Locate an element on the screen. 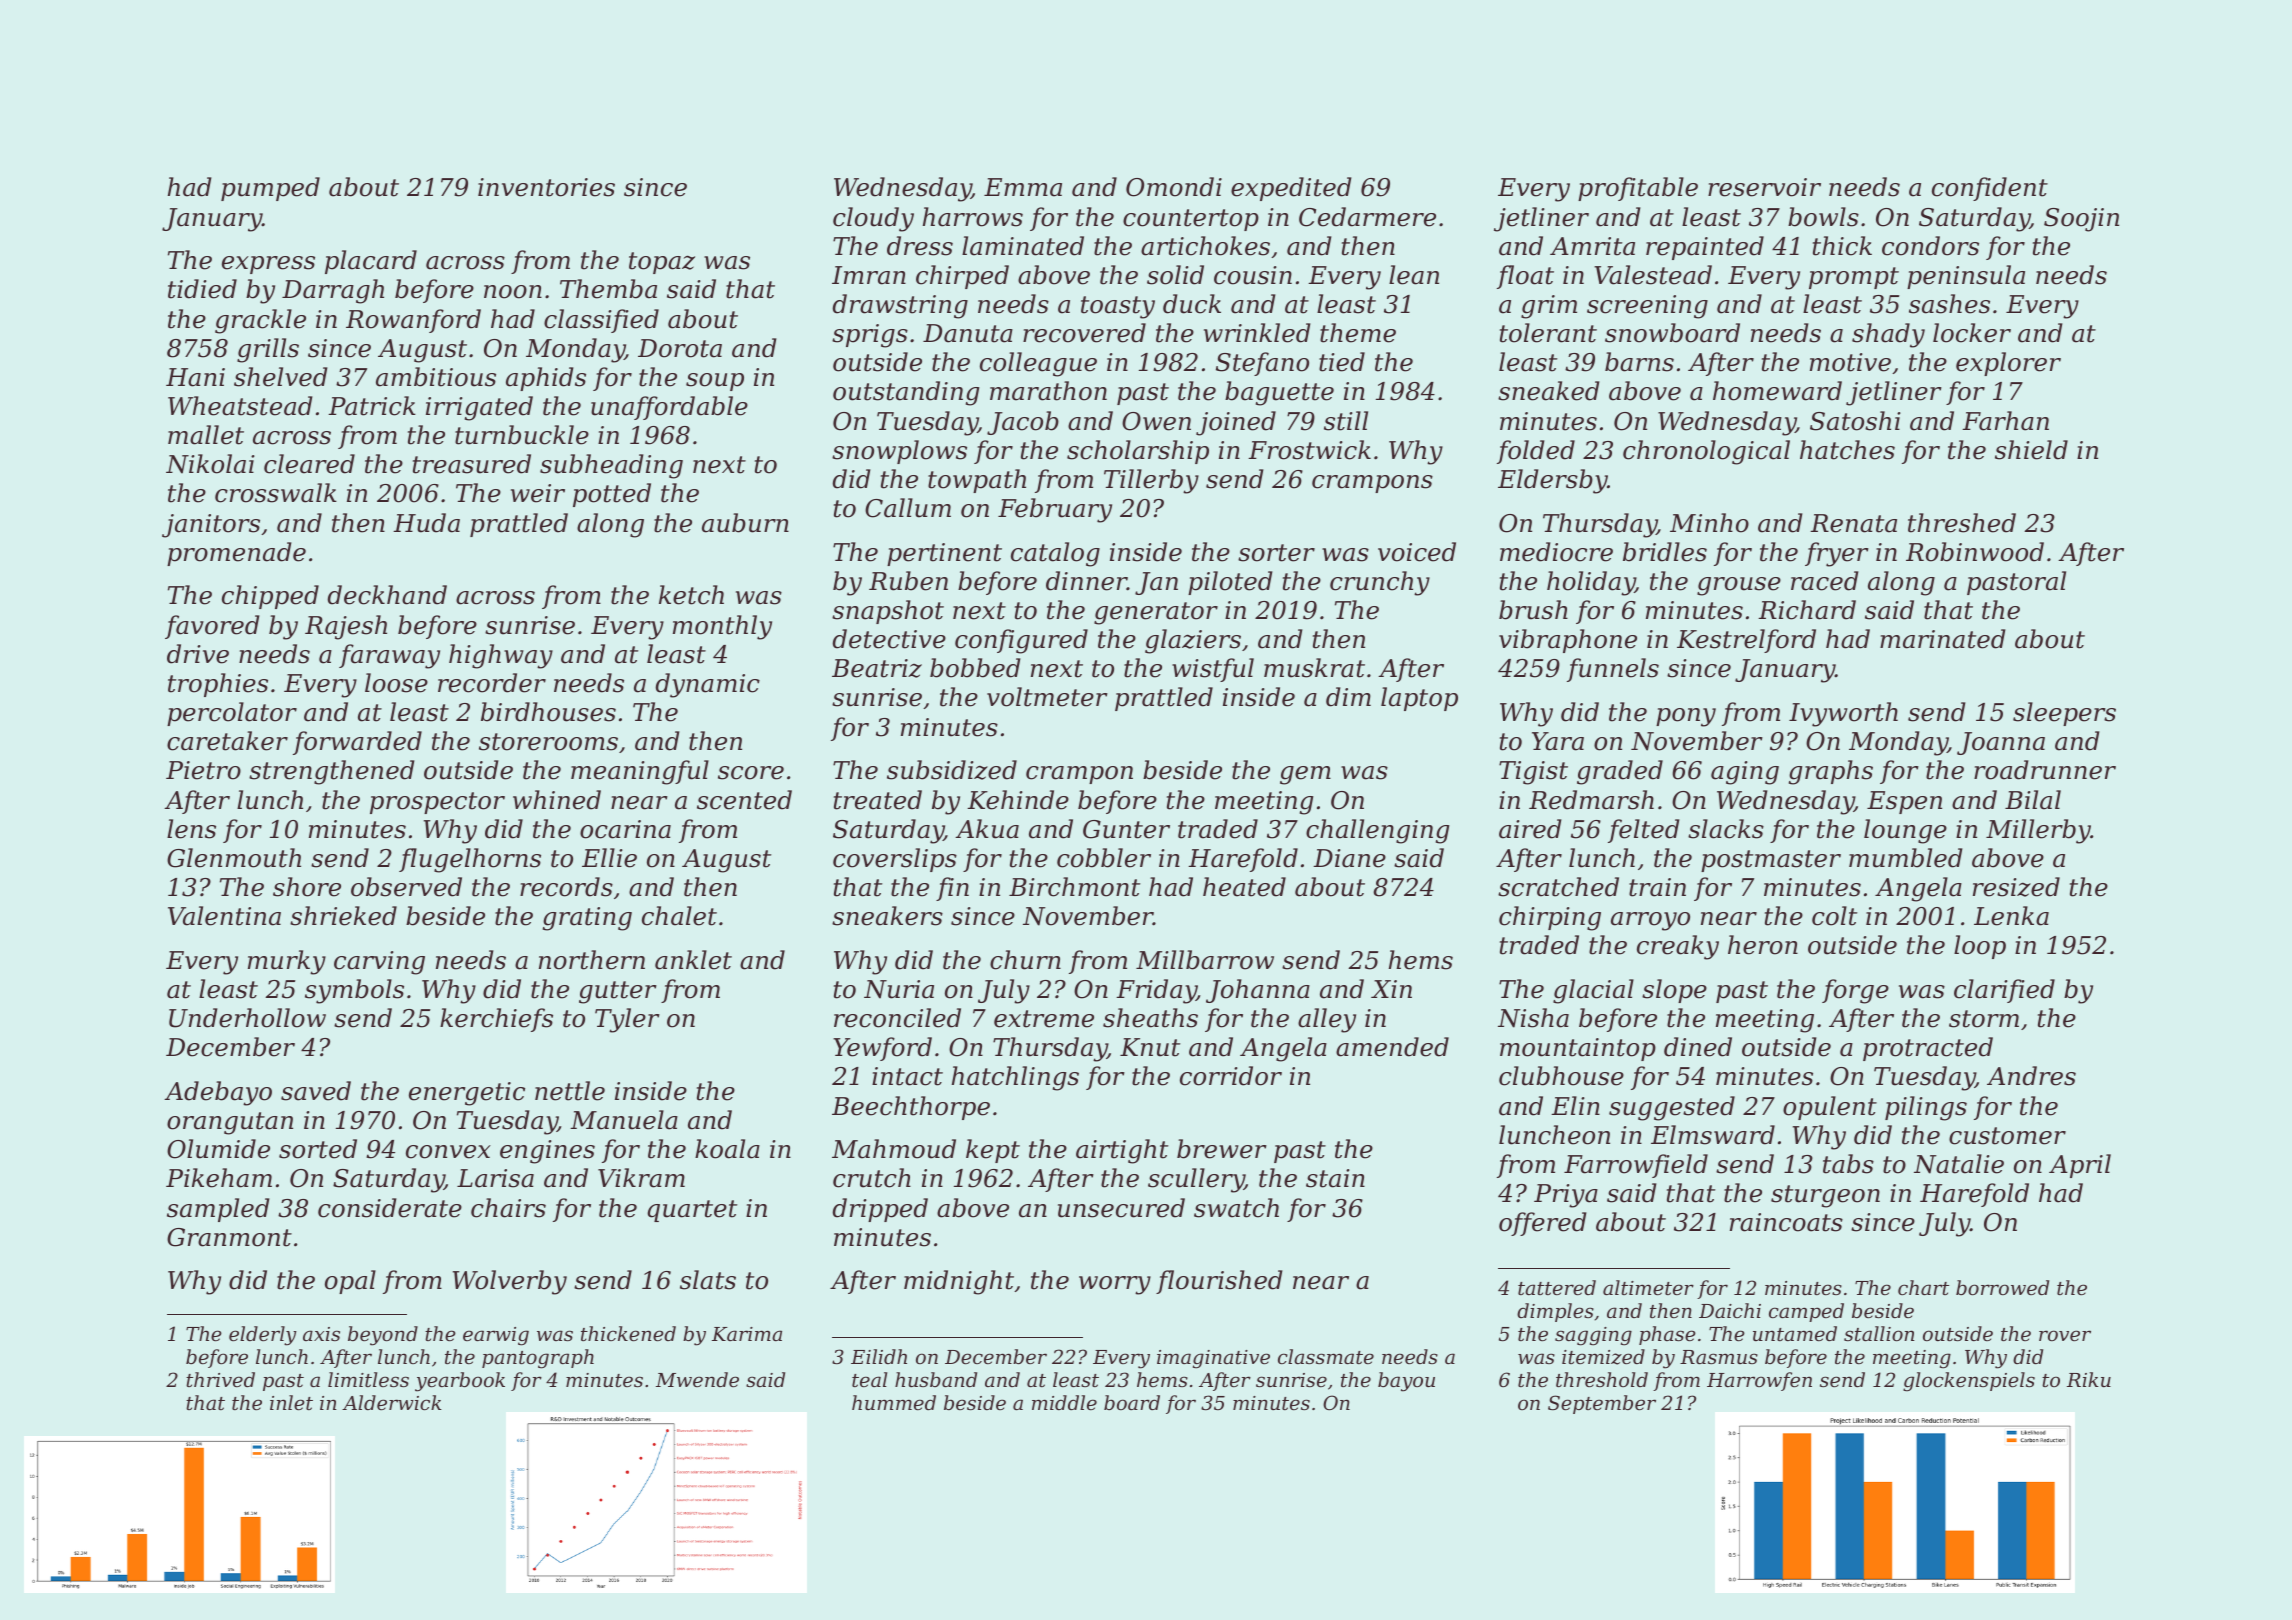 The image size is (2292, 1620). graphs is located at coordinates (1831, 772).
